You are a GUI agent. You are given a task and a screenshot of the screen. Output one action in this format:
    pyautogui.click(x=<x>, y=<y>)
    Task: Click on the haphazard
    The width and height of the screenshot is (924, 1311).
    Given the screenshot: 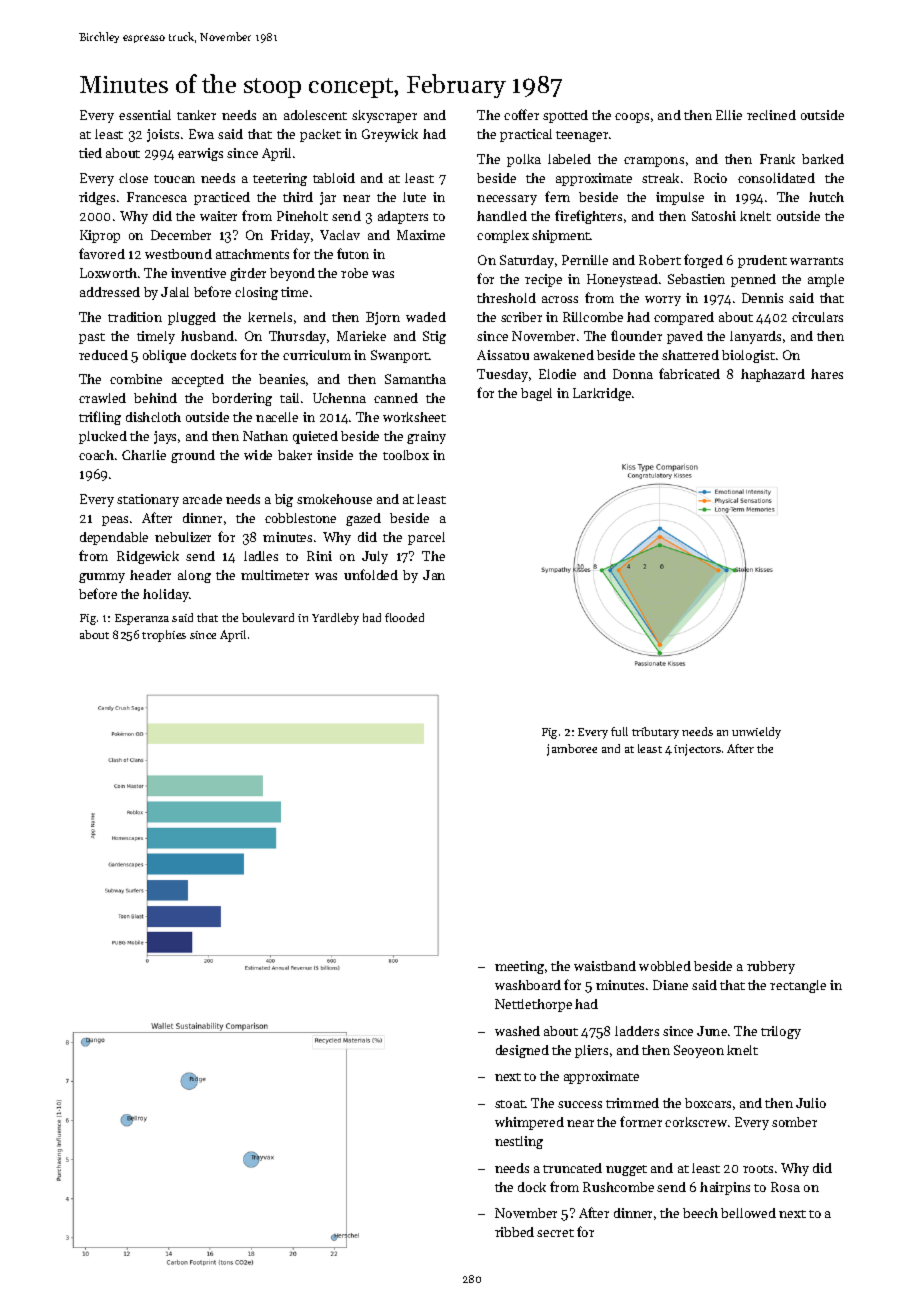 What is the action you would take?
    pyautogui.click(x=773, y=375)
